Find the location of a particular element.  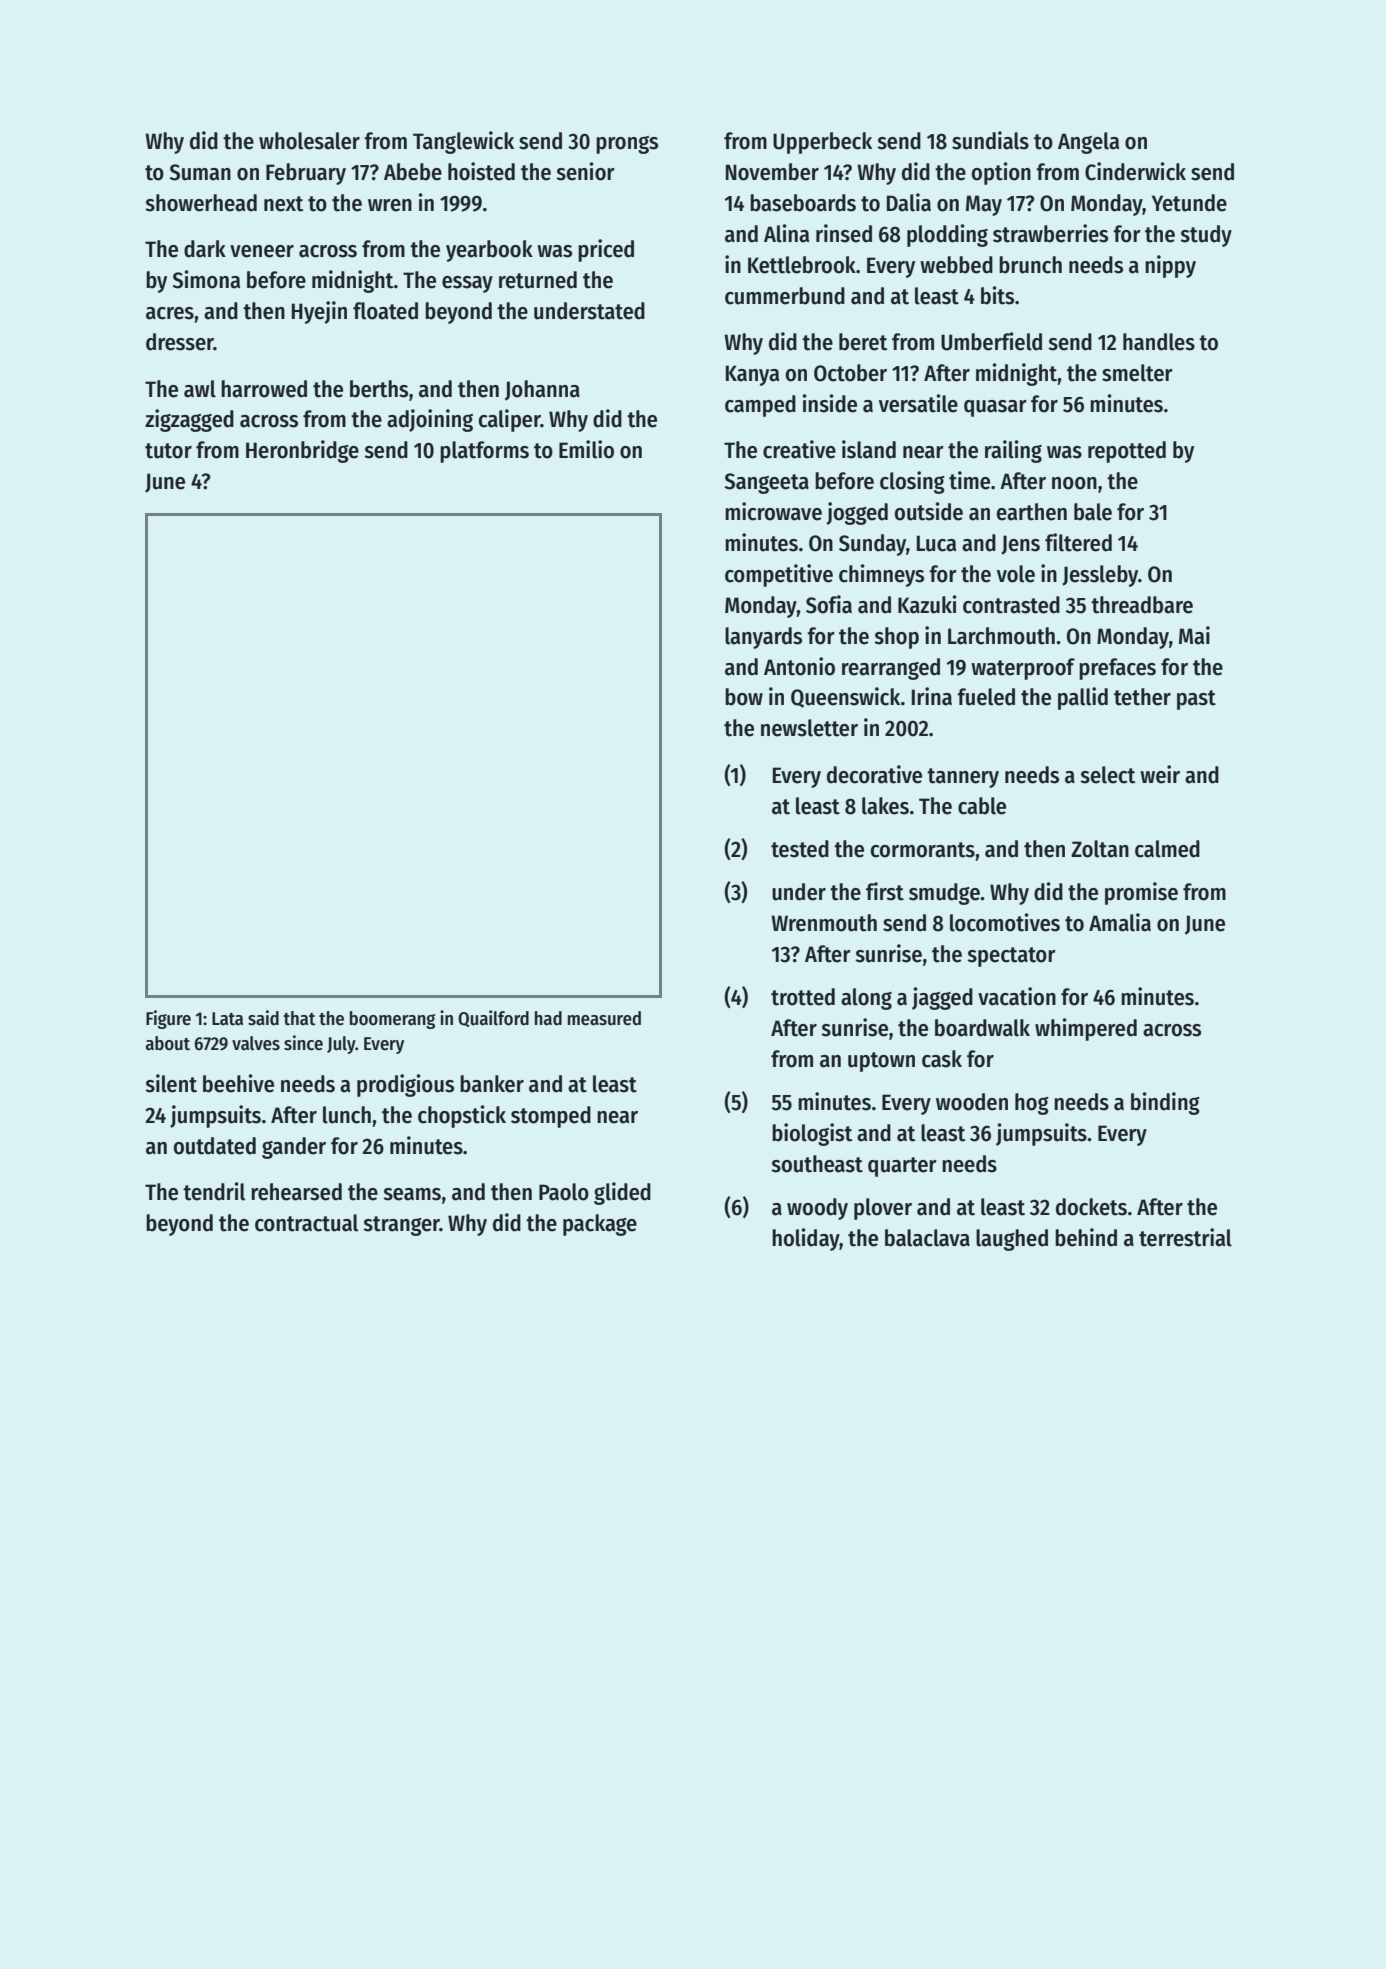

stranger is located at coordinates (401, 1226).
